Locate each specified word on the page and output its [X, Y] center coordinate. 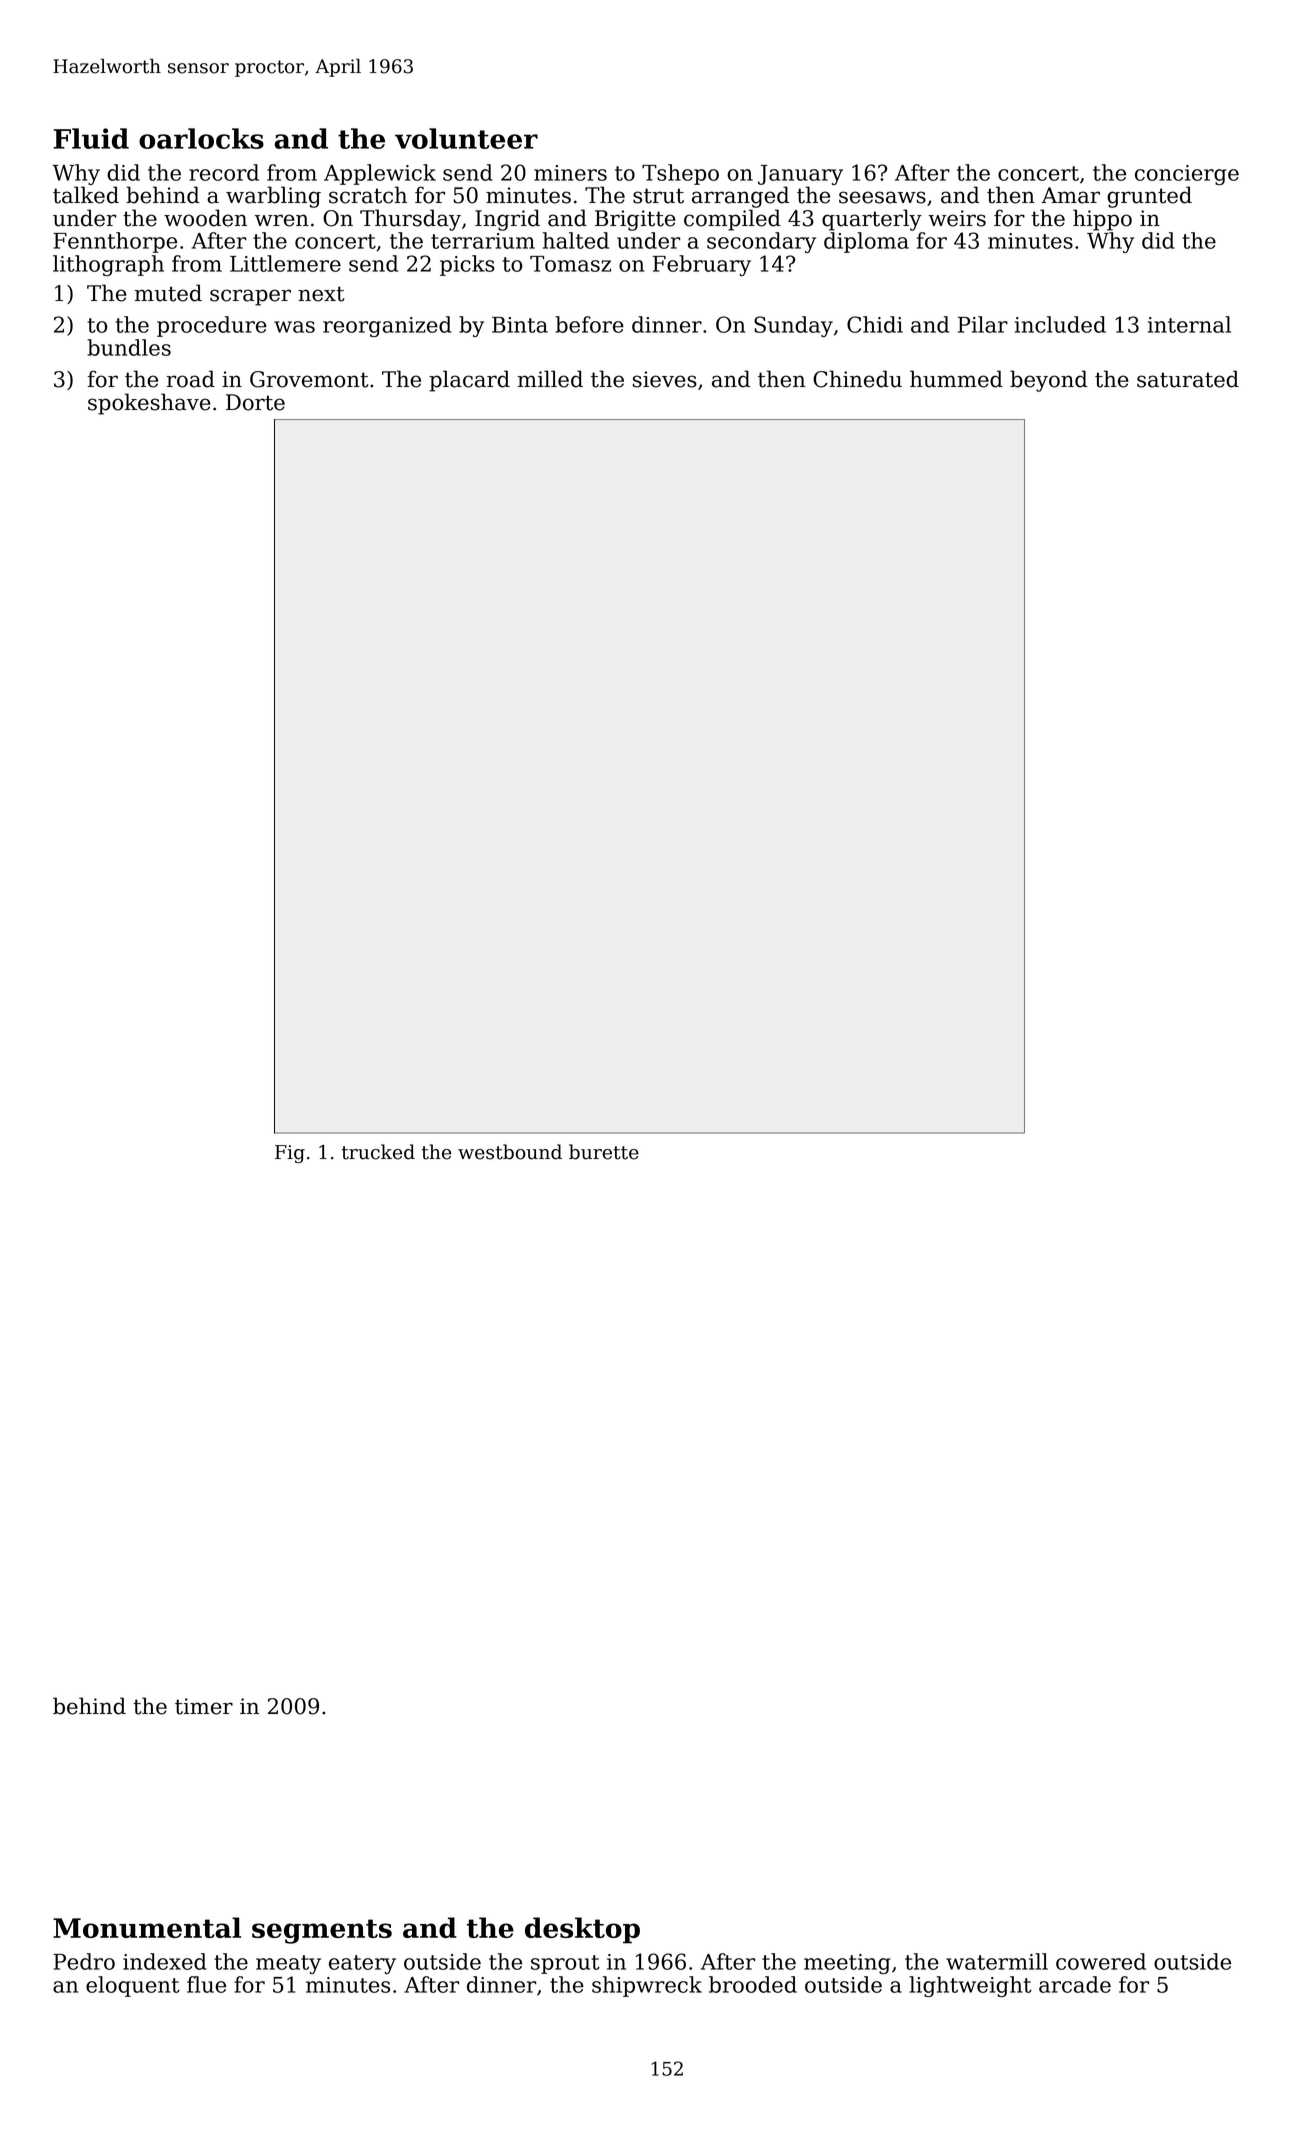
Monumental [147, 1927]
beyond [1049, 381]
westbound [510, 1152]
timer [204, 1706]
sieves [665, 379]
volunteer [466, 138]
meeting [847, 1964]
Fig [290, 1154]
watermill [997, 1961]
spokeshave [149, 404]
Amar [1070, 195]
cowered [1101, 1961]
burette [604, 1152]
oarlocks [201, 138]
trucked [378, 1152]
